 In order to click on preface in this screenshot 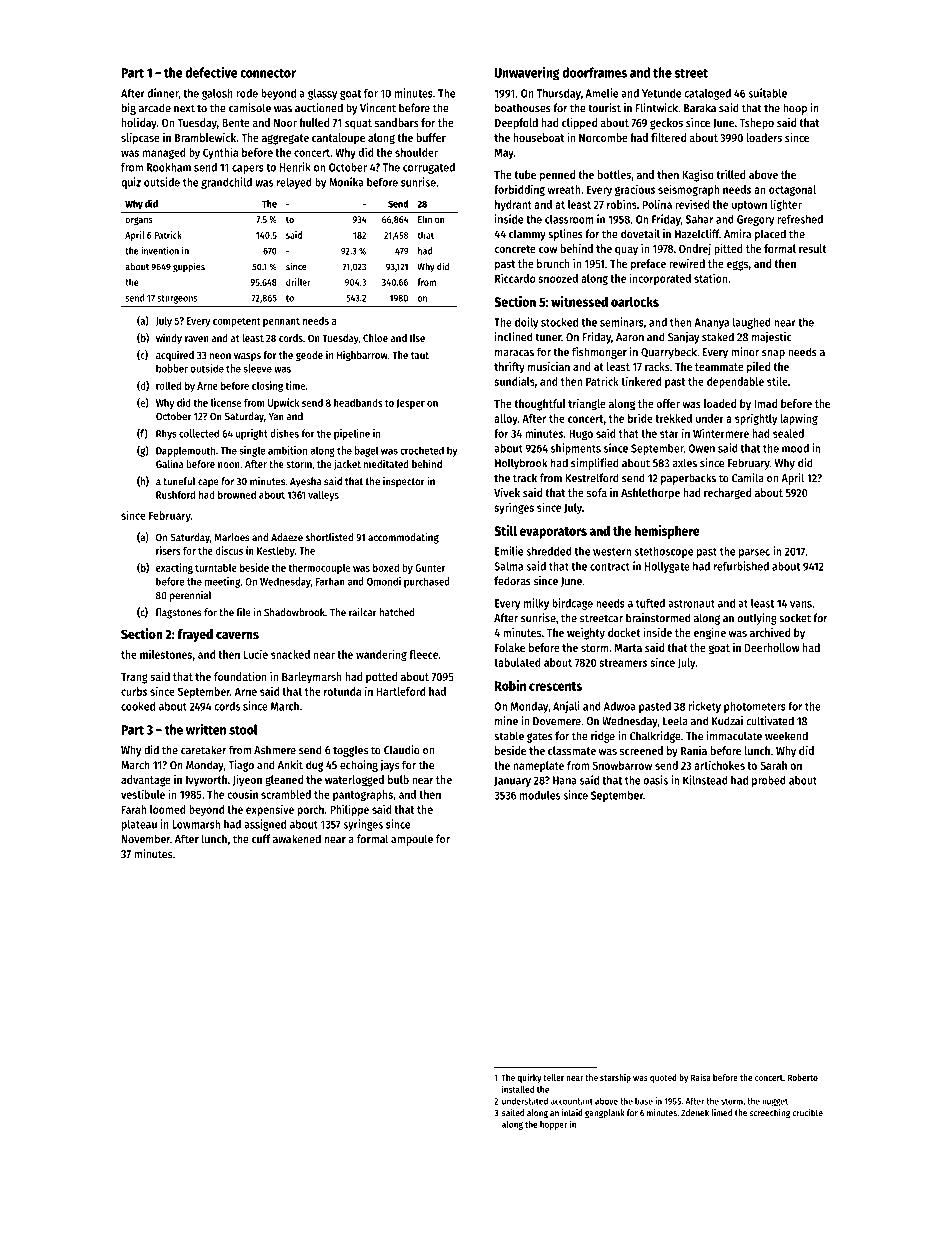, I will do `click(648, 265)`.
